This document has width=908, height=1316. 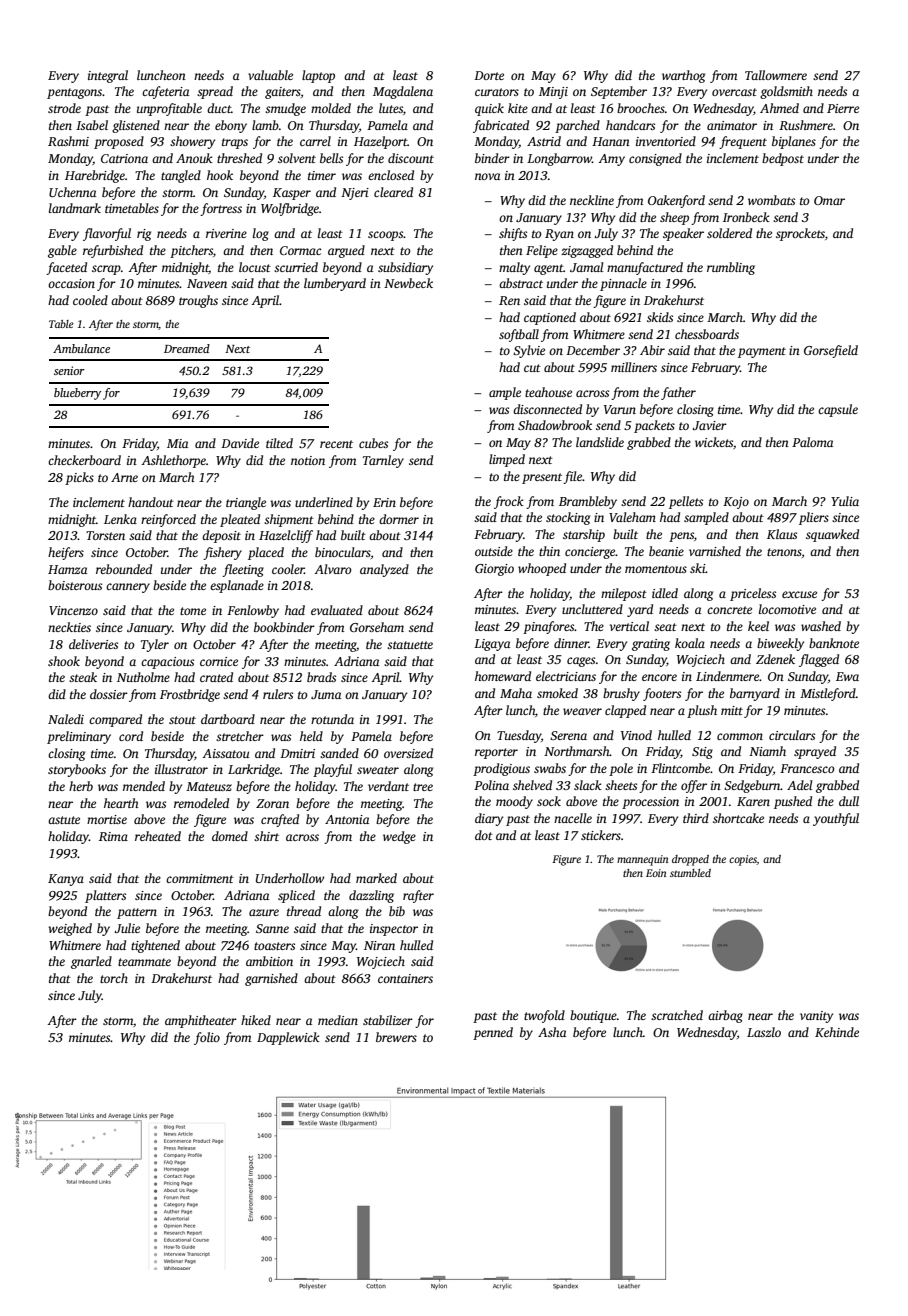 I want to click on koala, so click(x=690, y=643).
